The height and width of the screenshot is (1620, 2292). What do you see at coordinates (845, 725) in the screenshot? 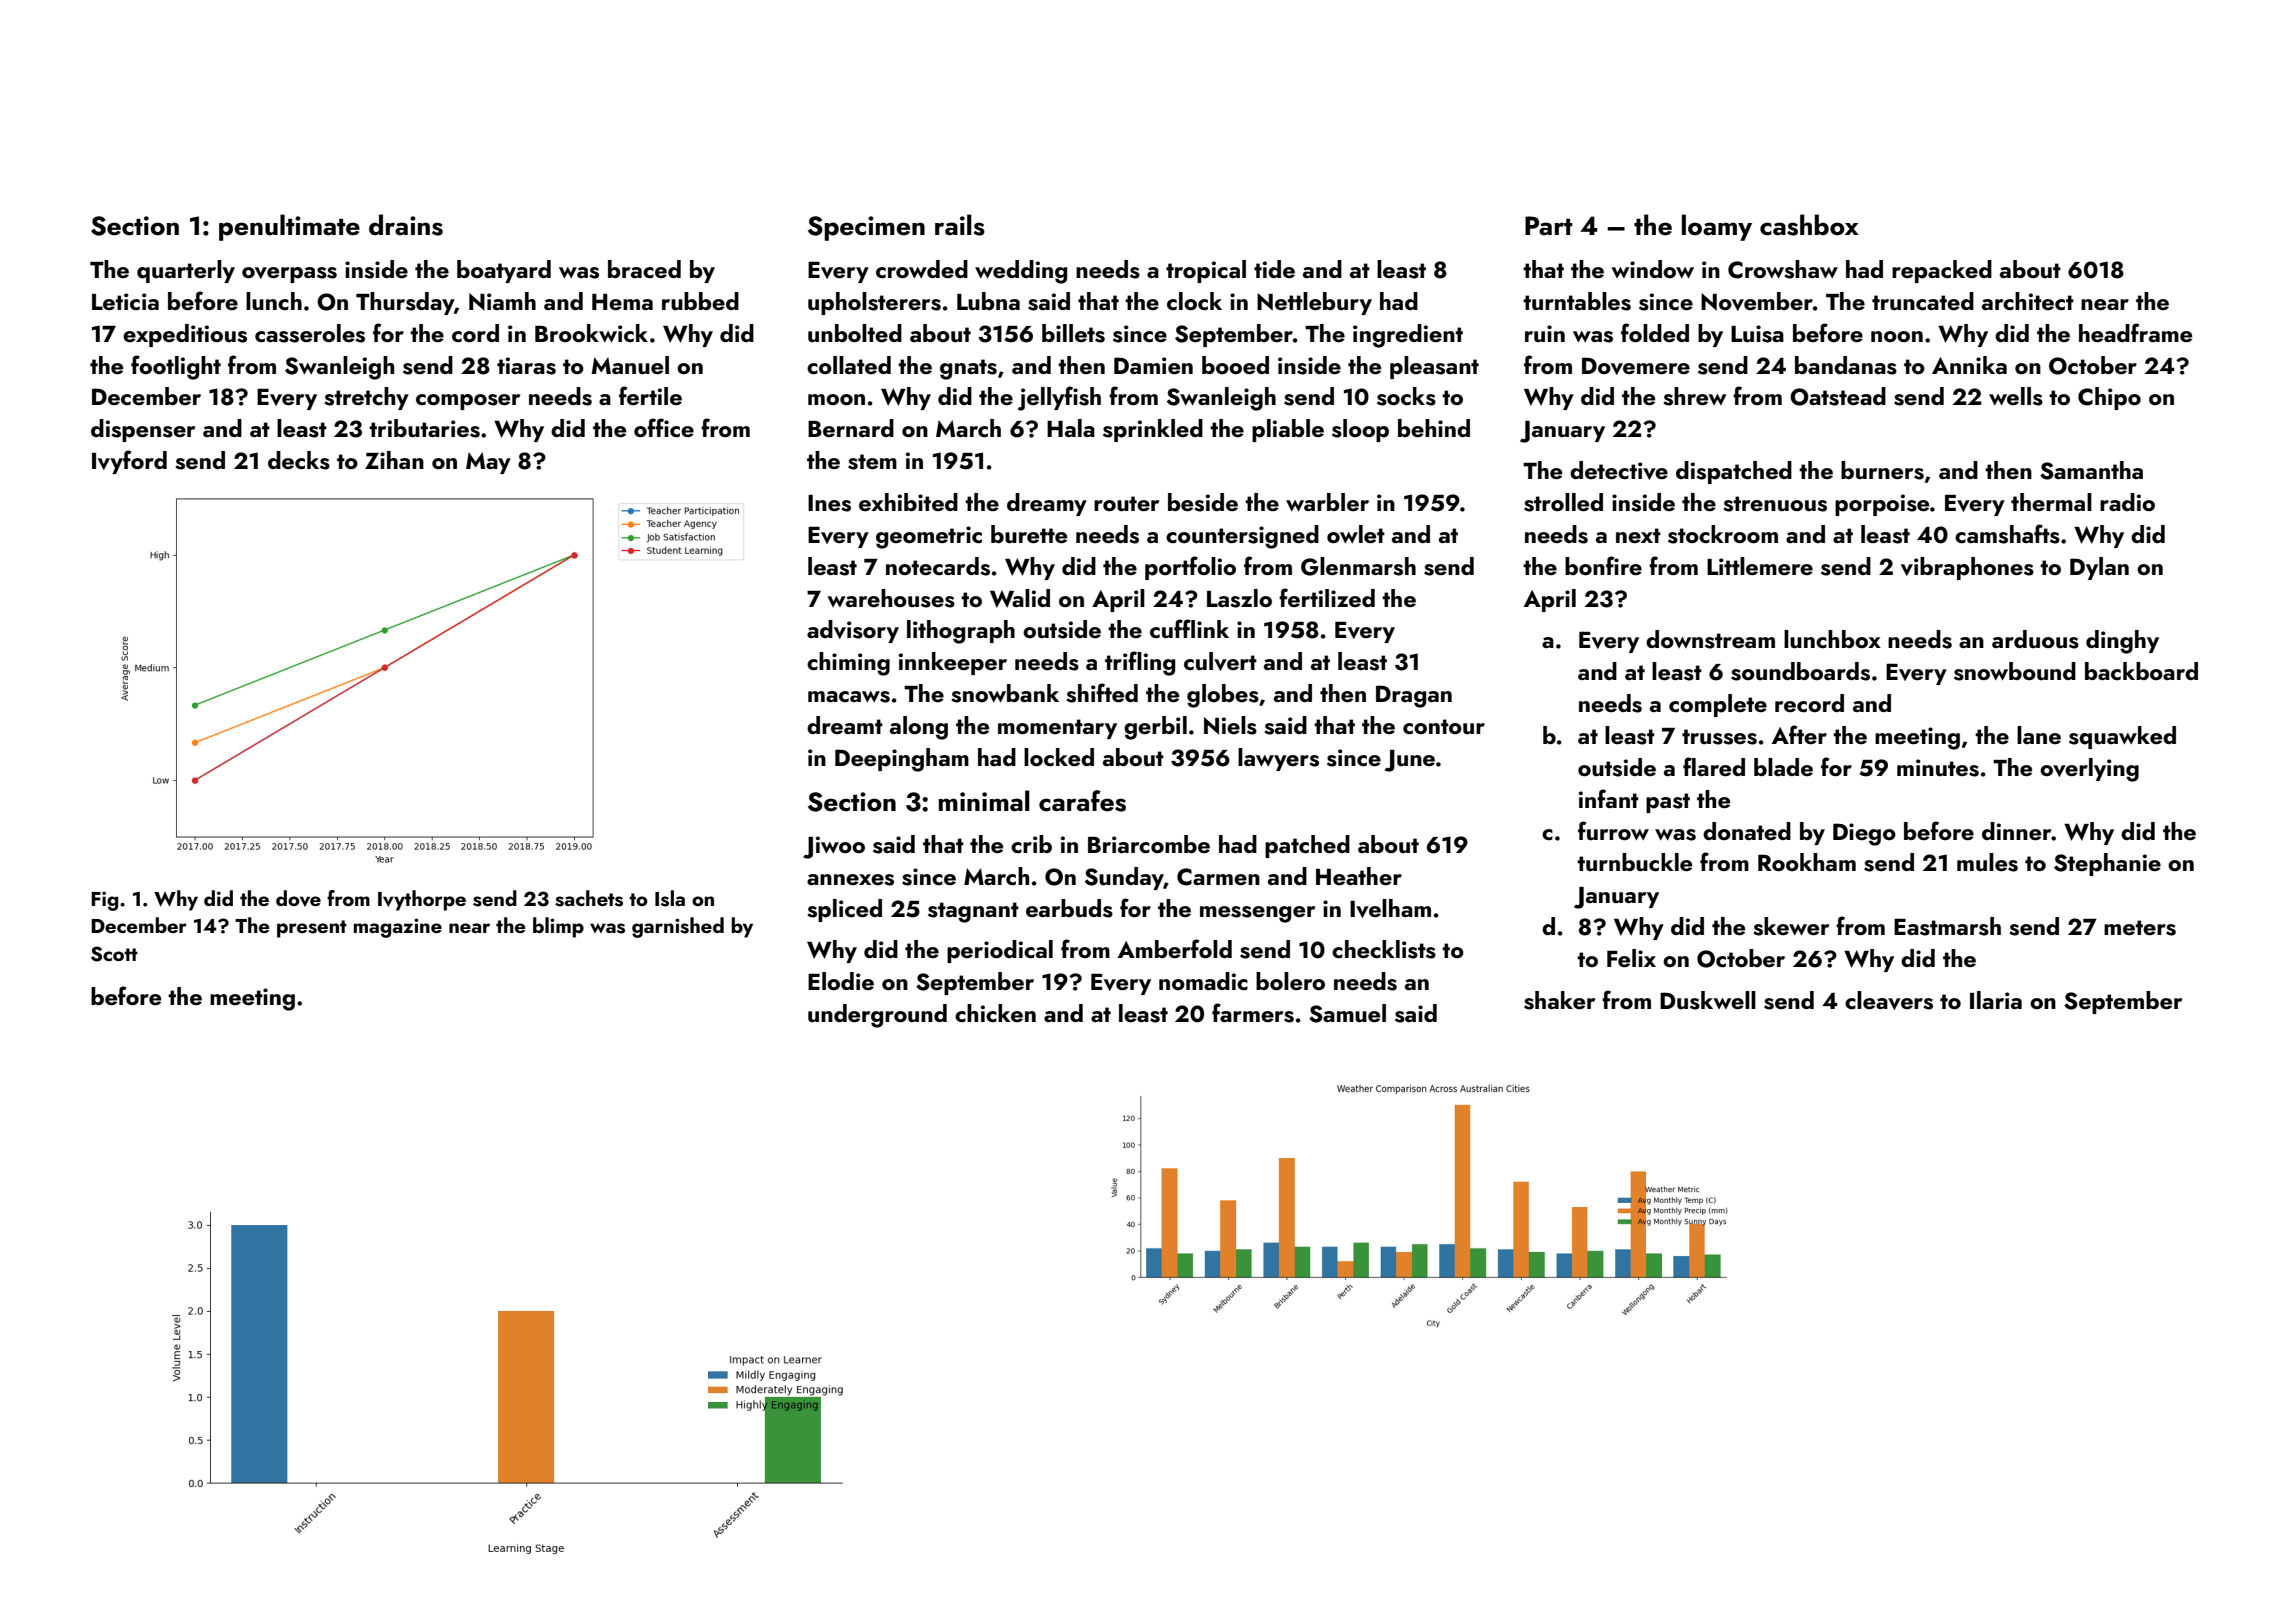
I see `dreamt` at bounding box center [845, 725].
